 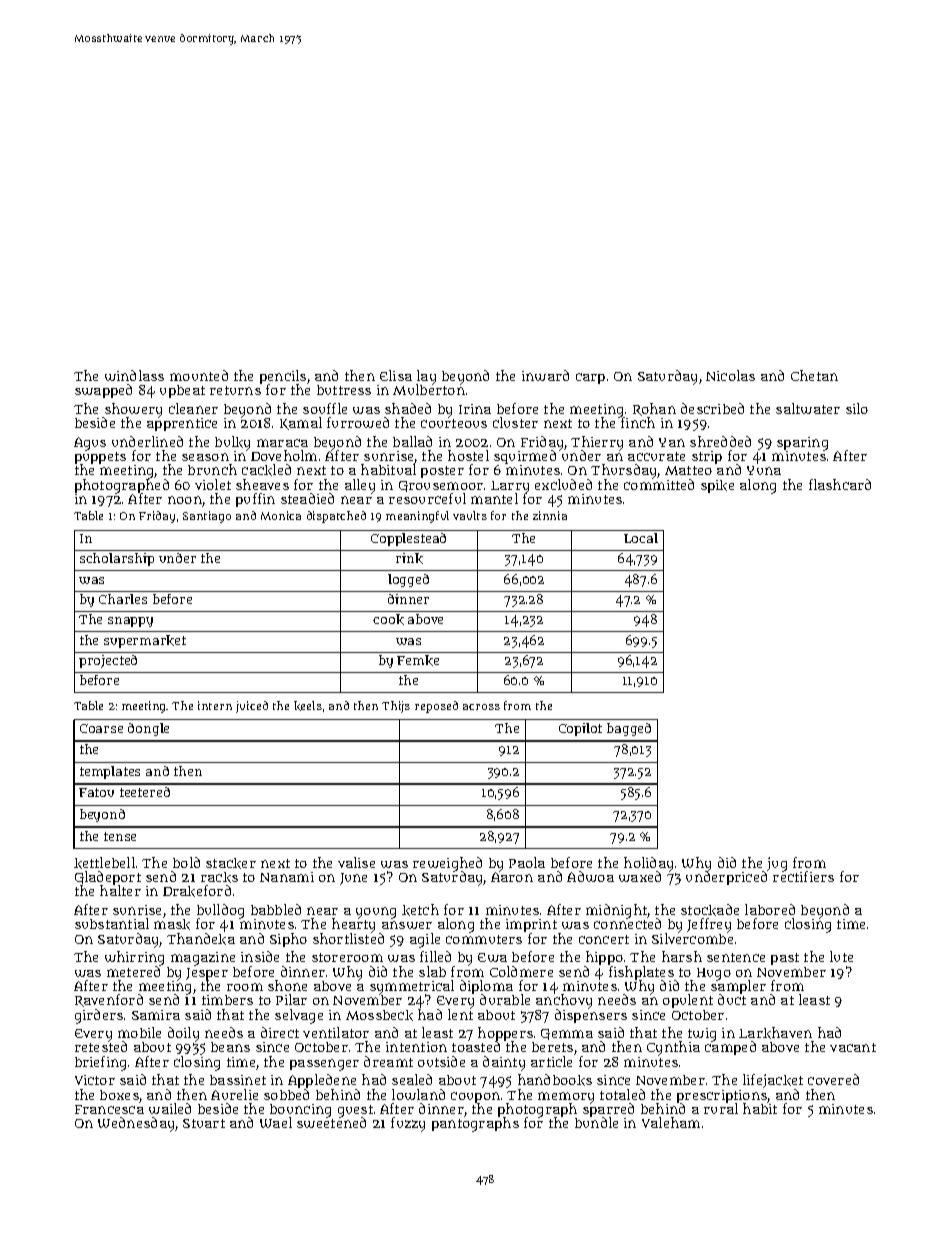 What do you see at coordinates (186, 862) in the screenshot?
I see `bold` at bounding box center [186, 862].
